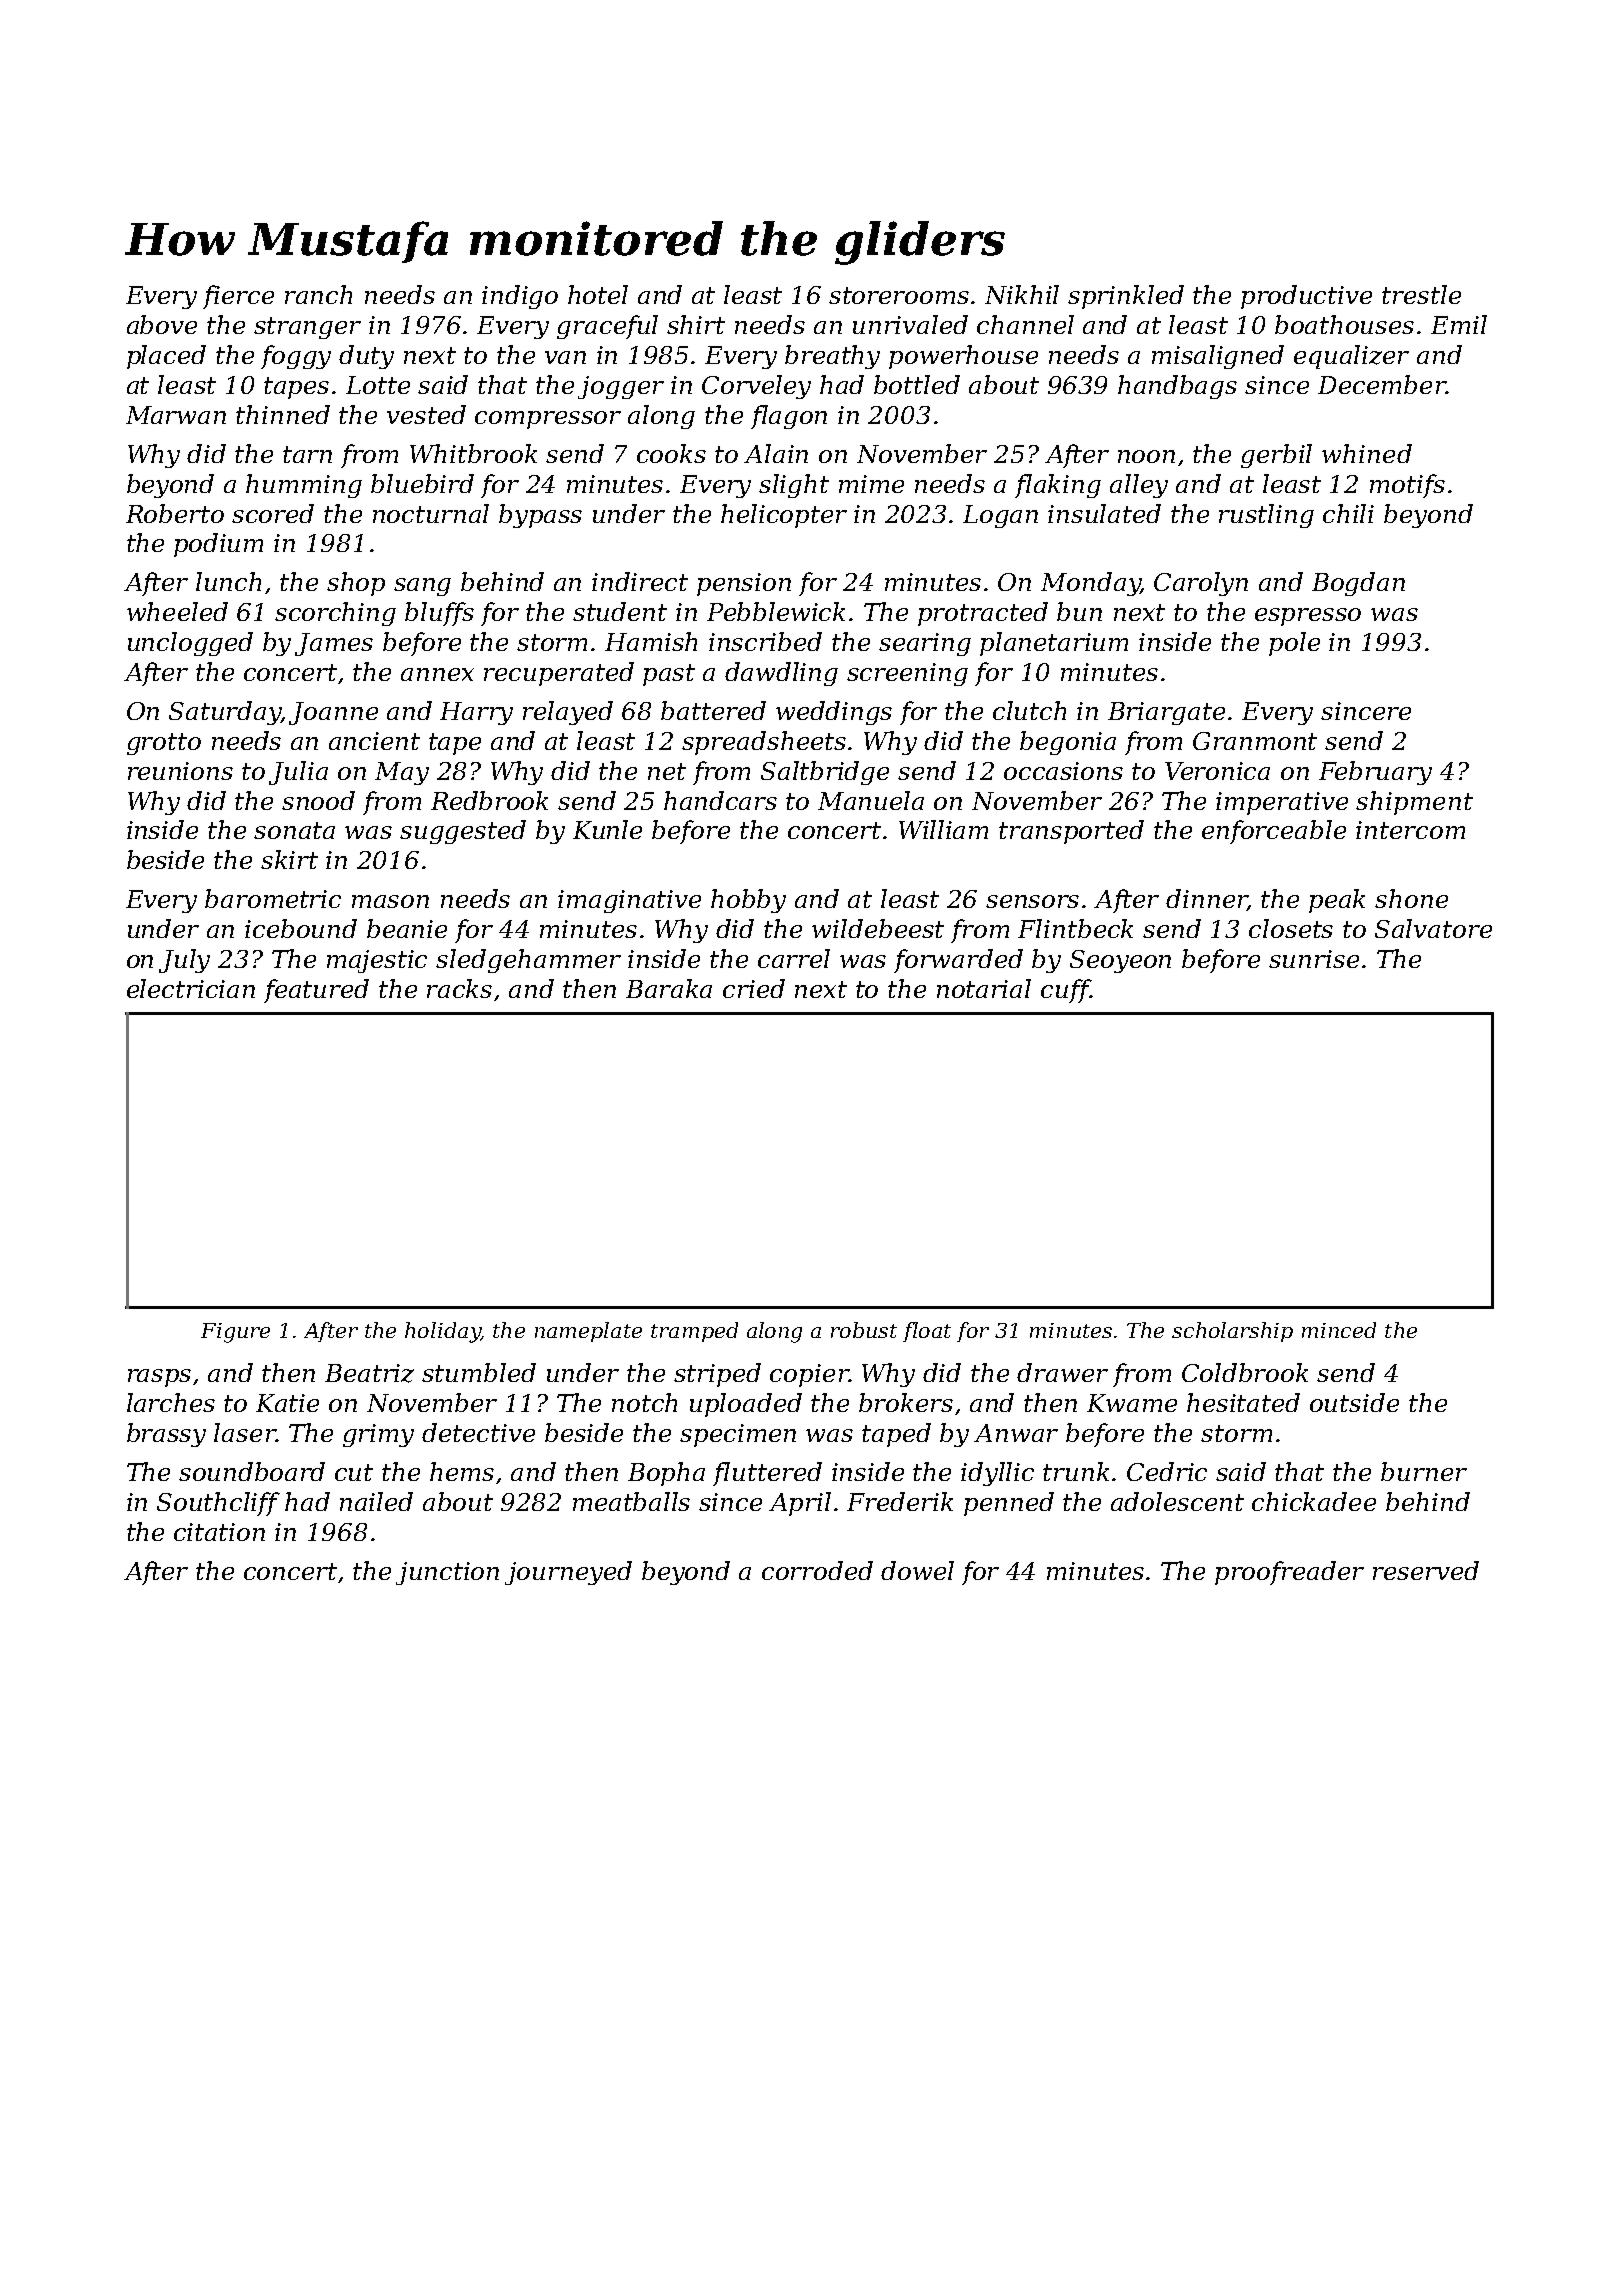 Image resolution: width=1620 pixels, height=2292 pixels. Describe the element at coordinates (1433, 928) in the screenshot. I see `Salvatore` at that location.
